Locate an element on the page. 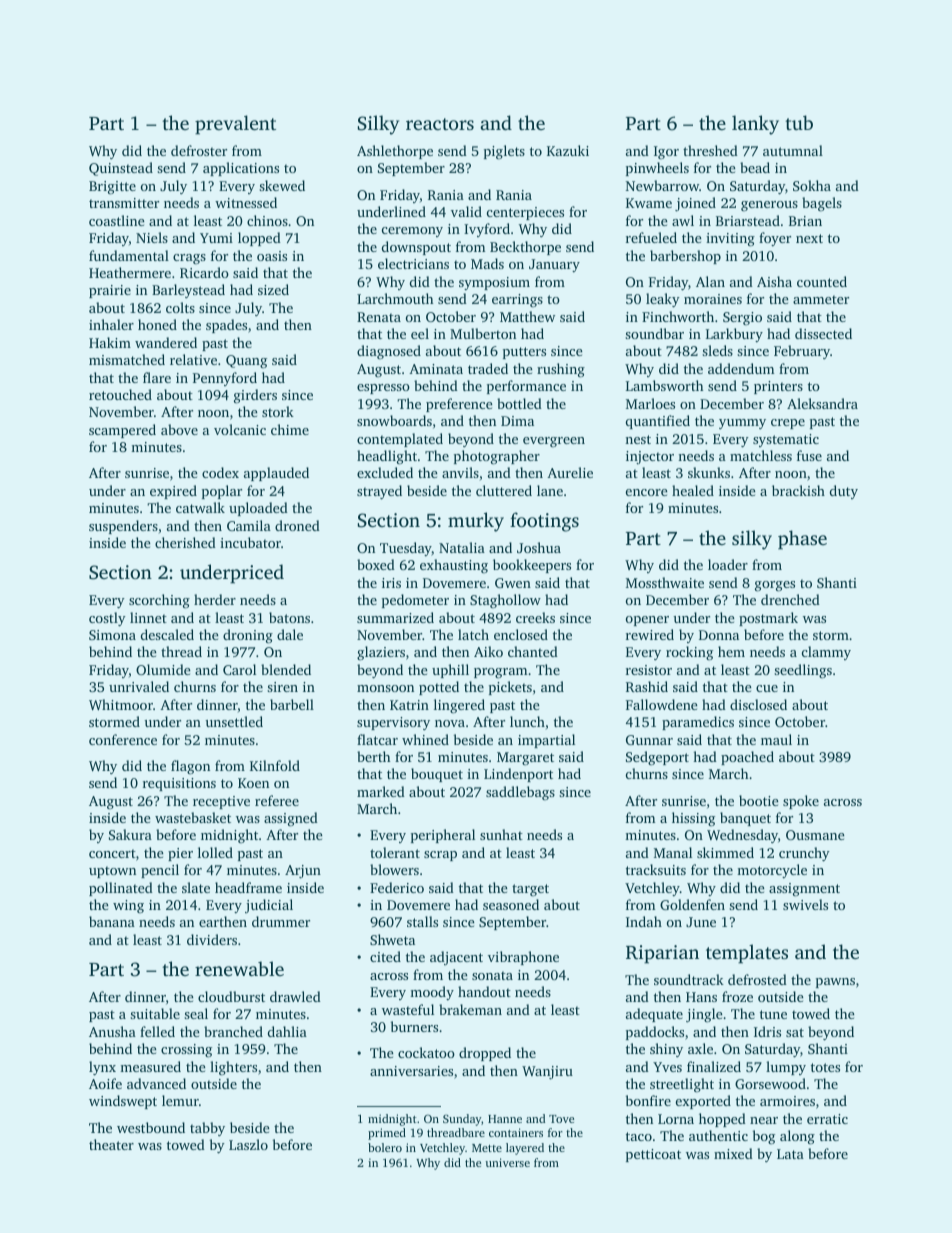 The width and height of the image is (952, 1233). pencil is located at coordinates (160, 871).
